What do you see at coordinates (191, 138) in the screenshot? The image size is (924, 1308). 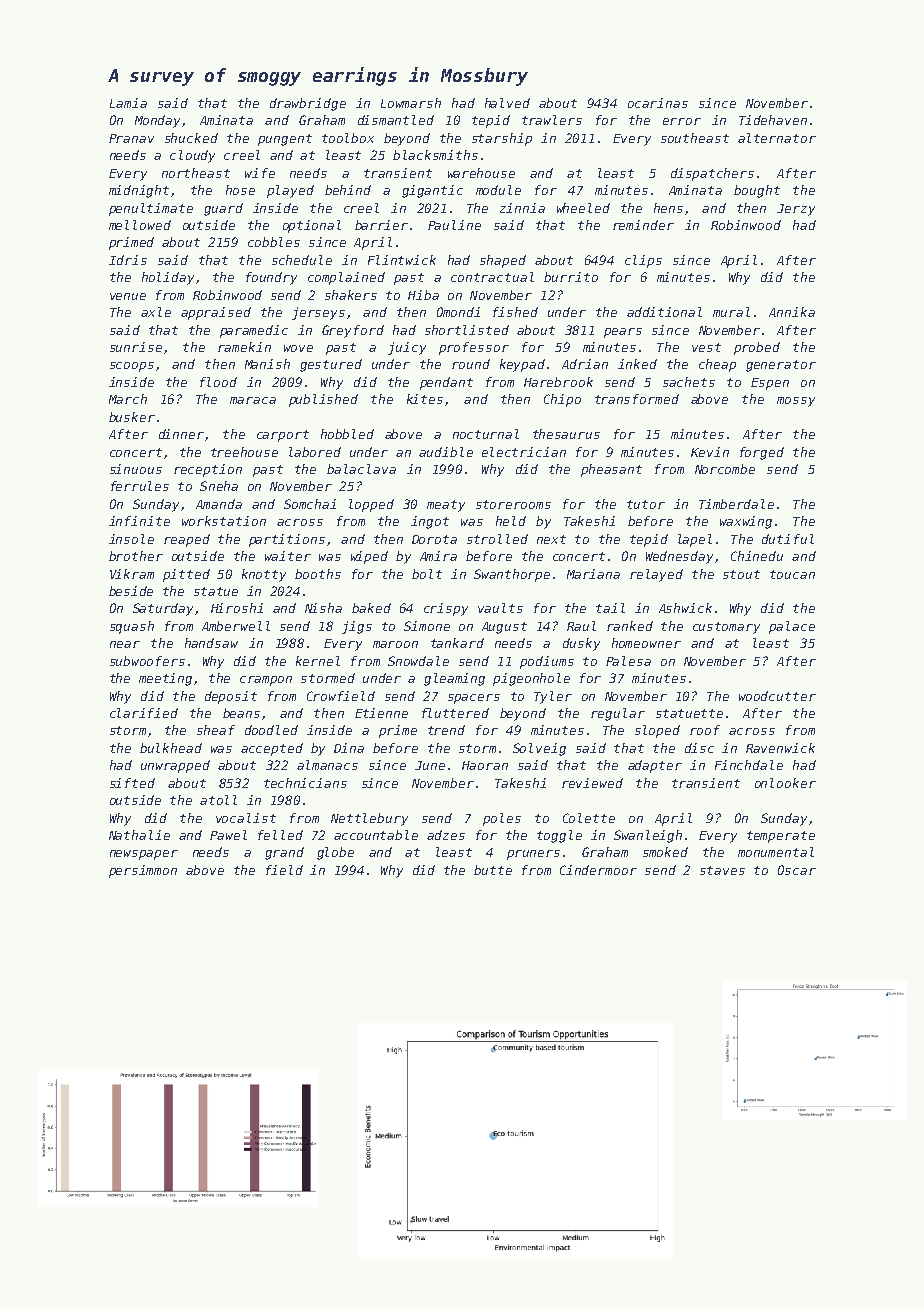 I see `shucked` at bounding box center [191, 138].
